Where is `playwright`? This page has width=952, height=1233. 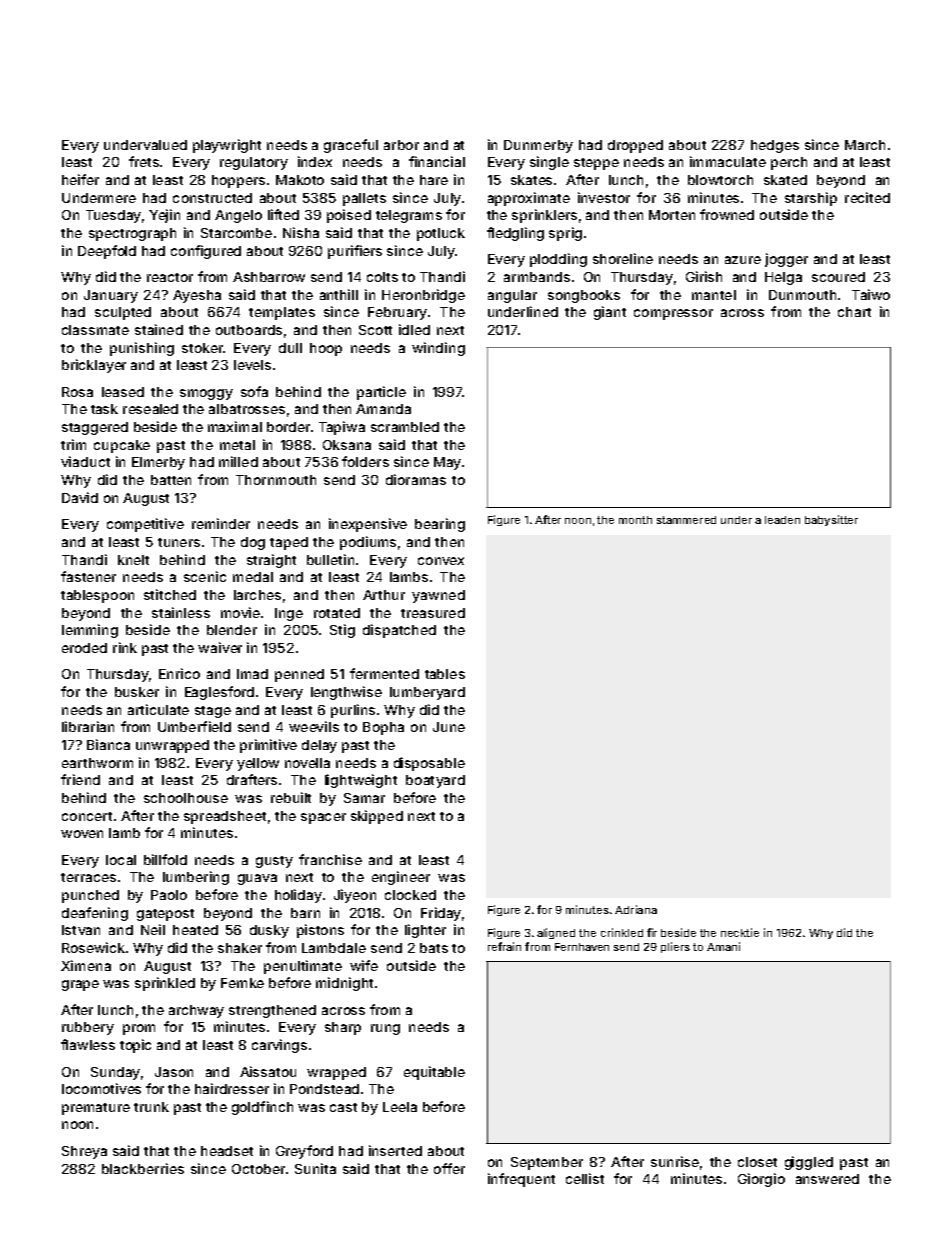
playwright is located at coordinates (227, 146).
